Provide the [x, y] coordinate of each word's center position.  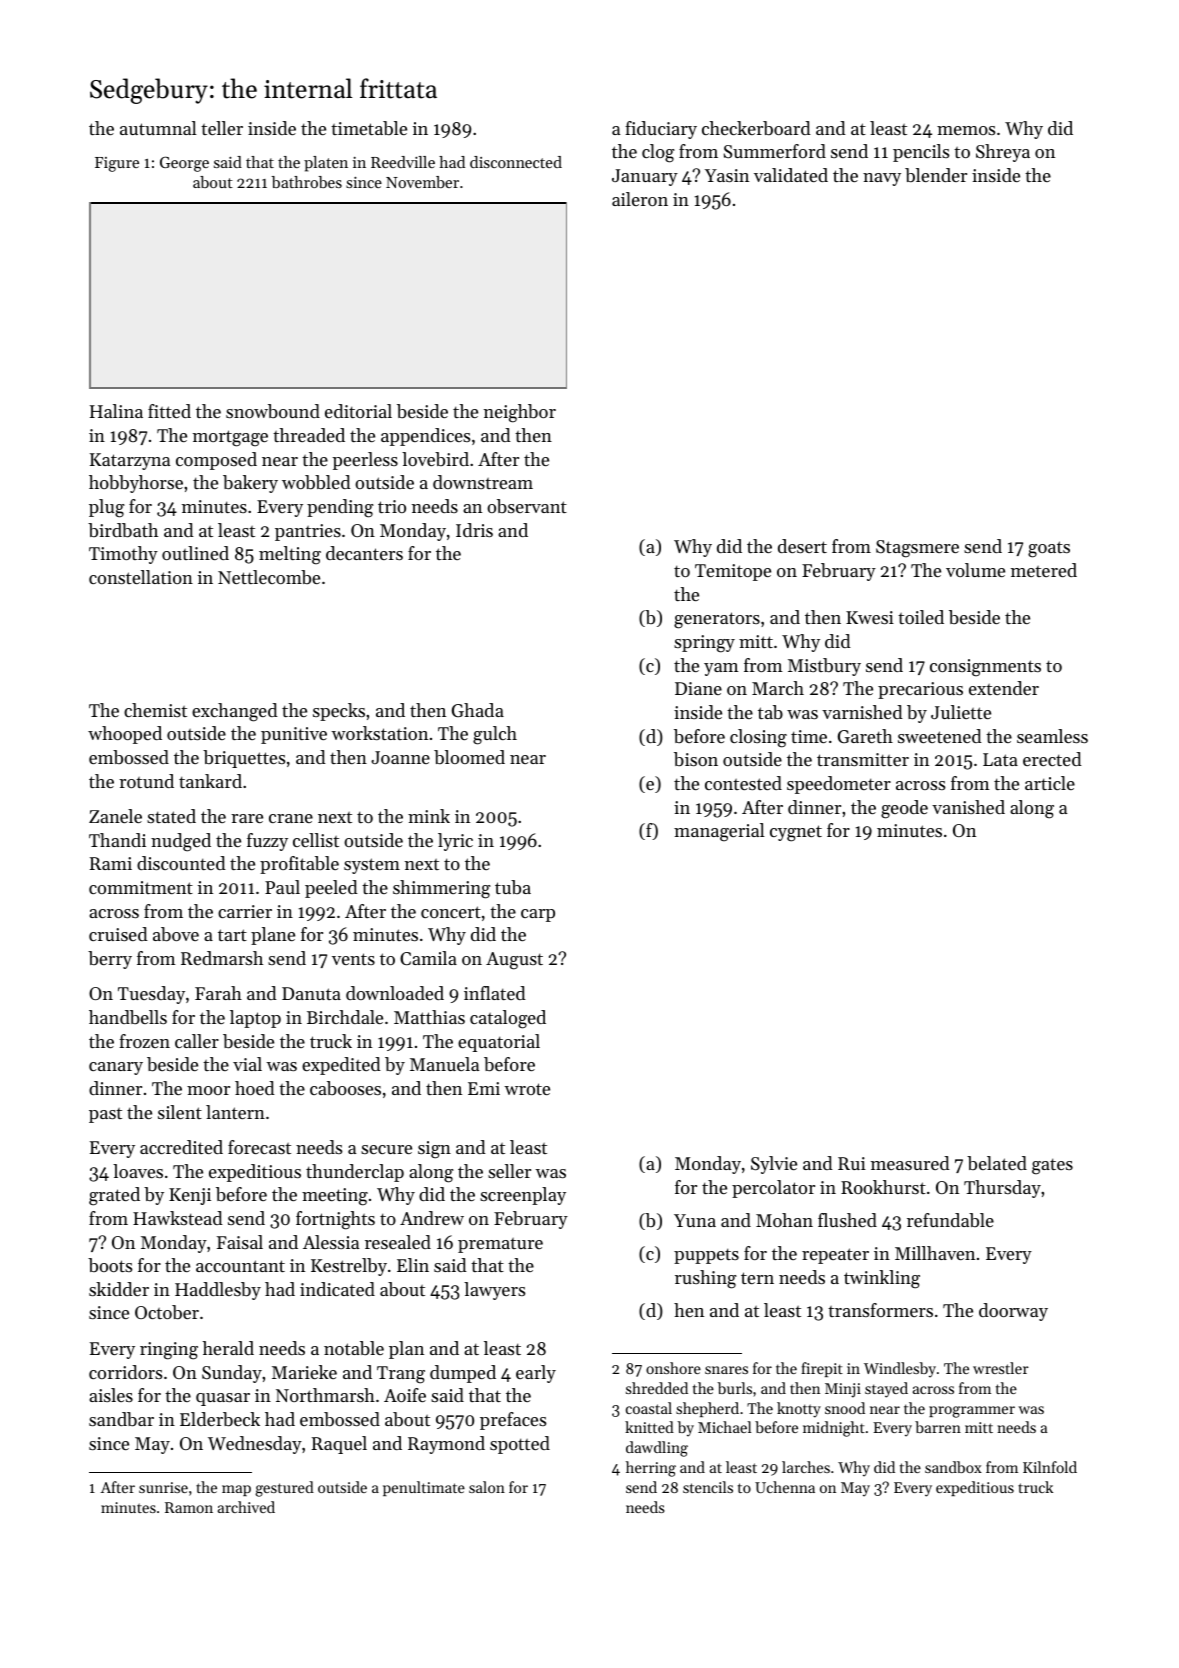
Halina [116, 411]
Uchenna [785, 1487]
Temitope [733, 572]
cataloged [508, 1019]
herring [651, 1469]
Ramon [189, 1507]
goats [1049, 549]
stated [171, 816]
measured [910, 1163]
